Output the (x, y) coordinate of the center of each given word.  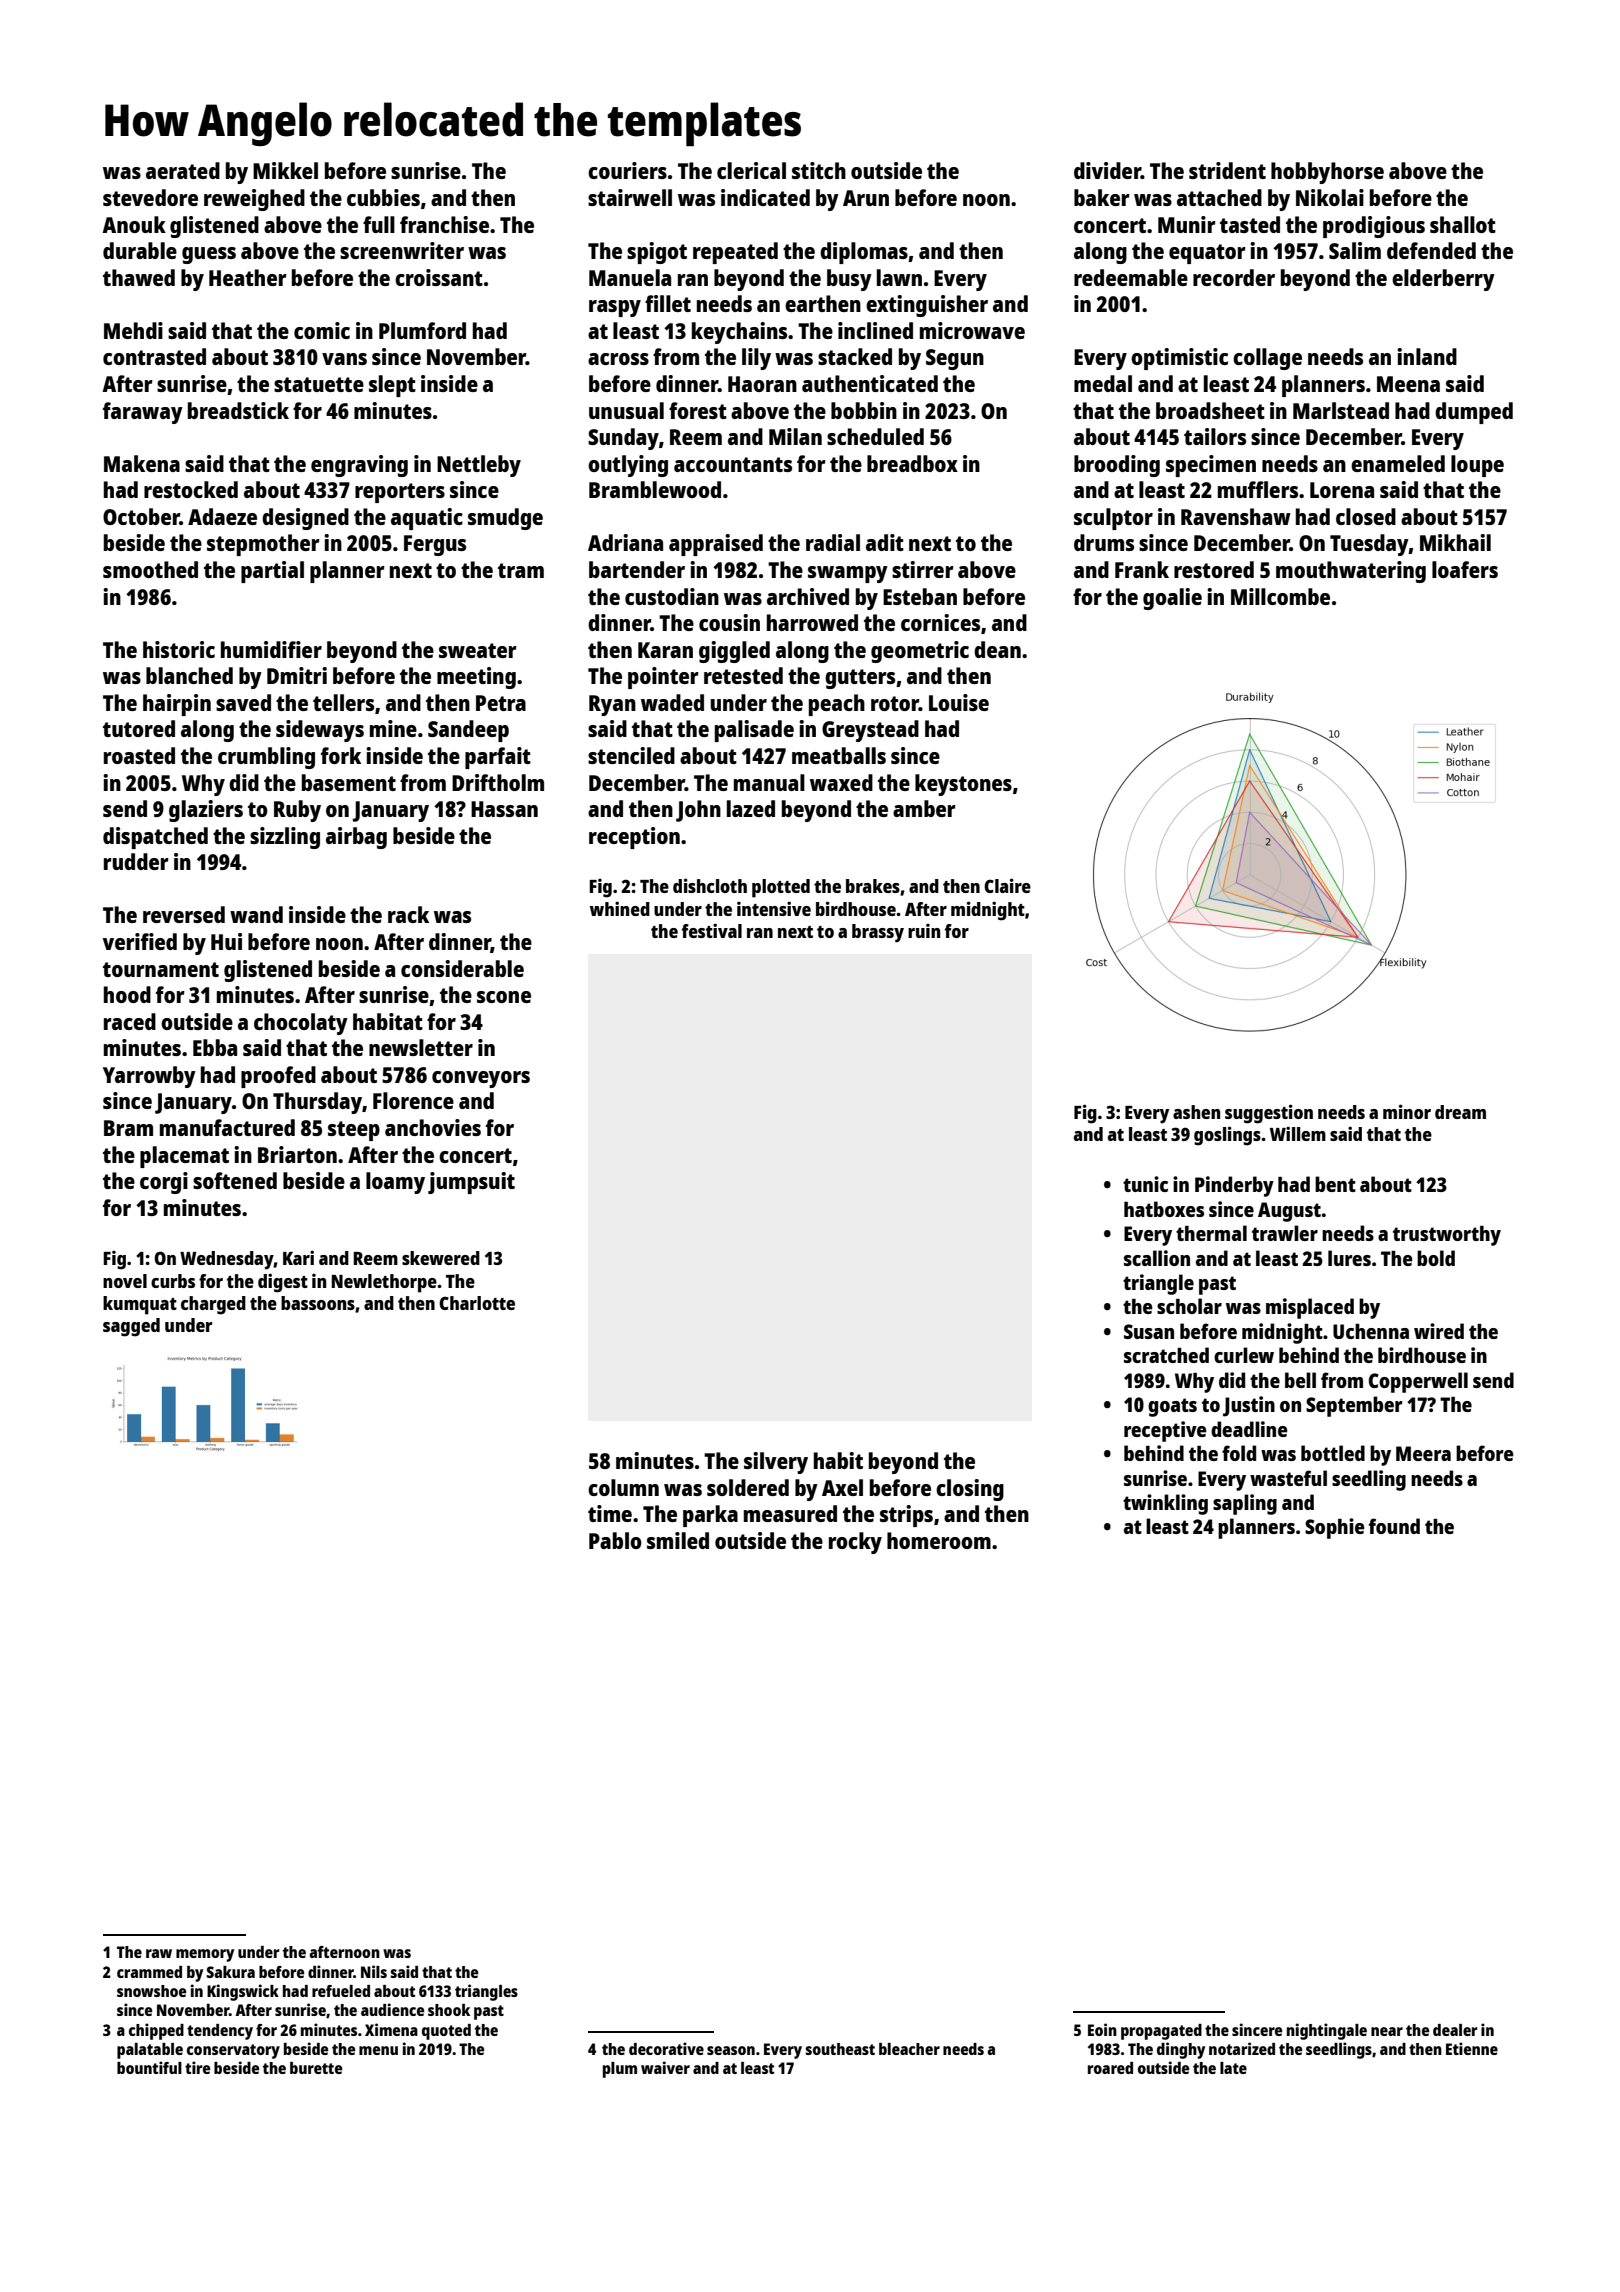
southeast (840, 2049)
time (610, 1513)
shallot (1463, 224)
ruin (924, 930)
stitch (819, 170)
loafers (1465, 569)
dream (1460, 1112)
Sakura (231, 1972)
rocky (855, 1543)
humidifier (271, 649)
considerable (462, 968)
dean (997, 649)
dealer (1455, 2030)
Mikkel (285, 170)
